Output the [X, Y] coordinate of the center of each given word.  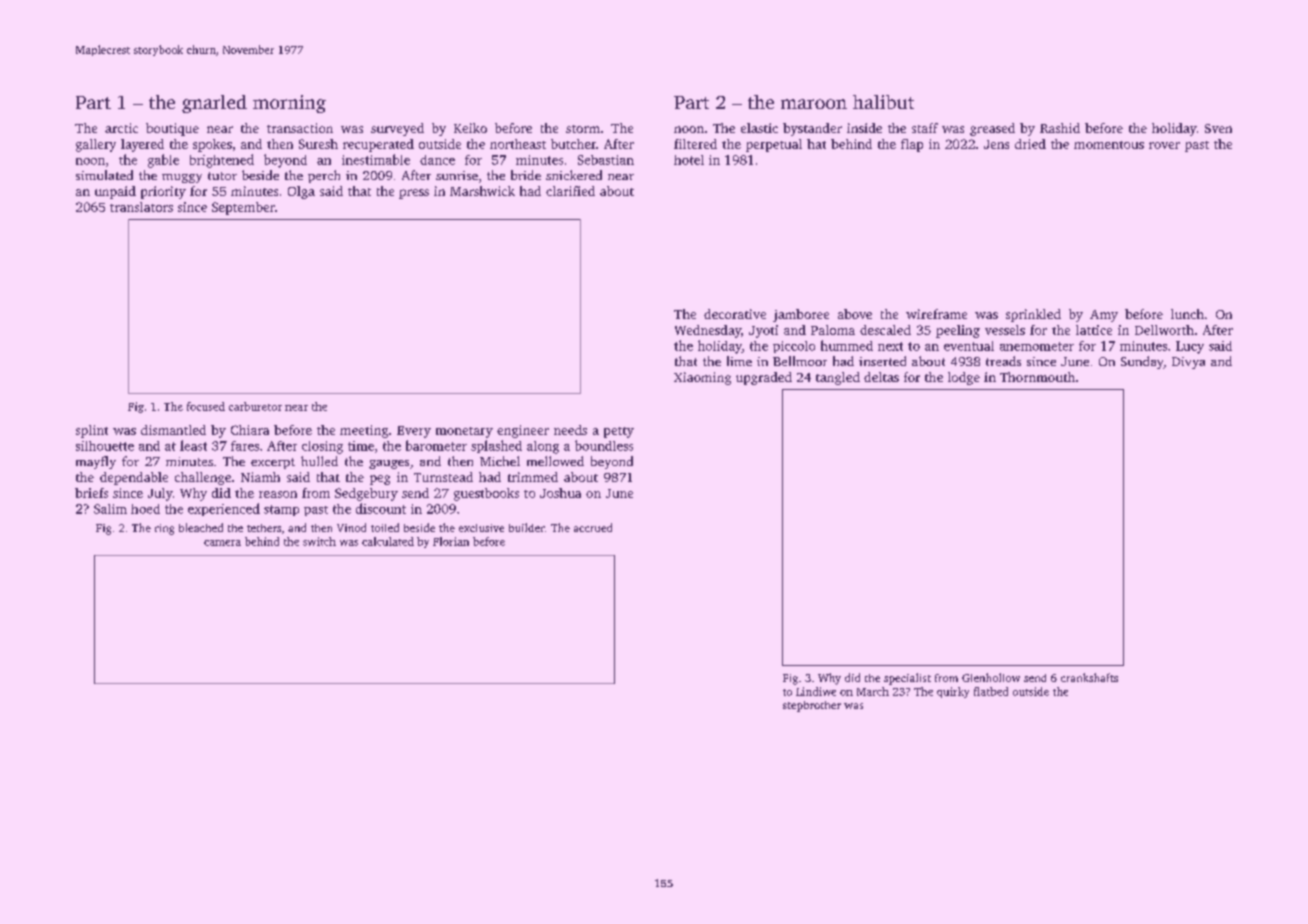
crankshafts [1089, 677]
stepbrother [812, 706]
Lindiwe [816, 691]
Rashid [1060, 128]
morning [289, 104]
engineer [523, 431]
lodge [964, 378]
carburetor [255, 406]
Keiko [470, 128]
